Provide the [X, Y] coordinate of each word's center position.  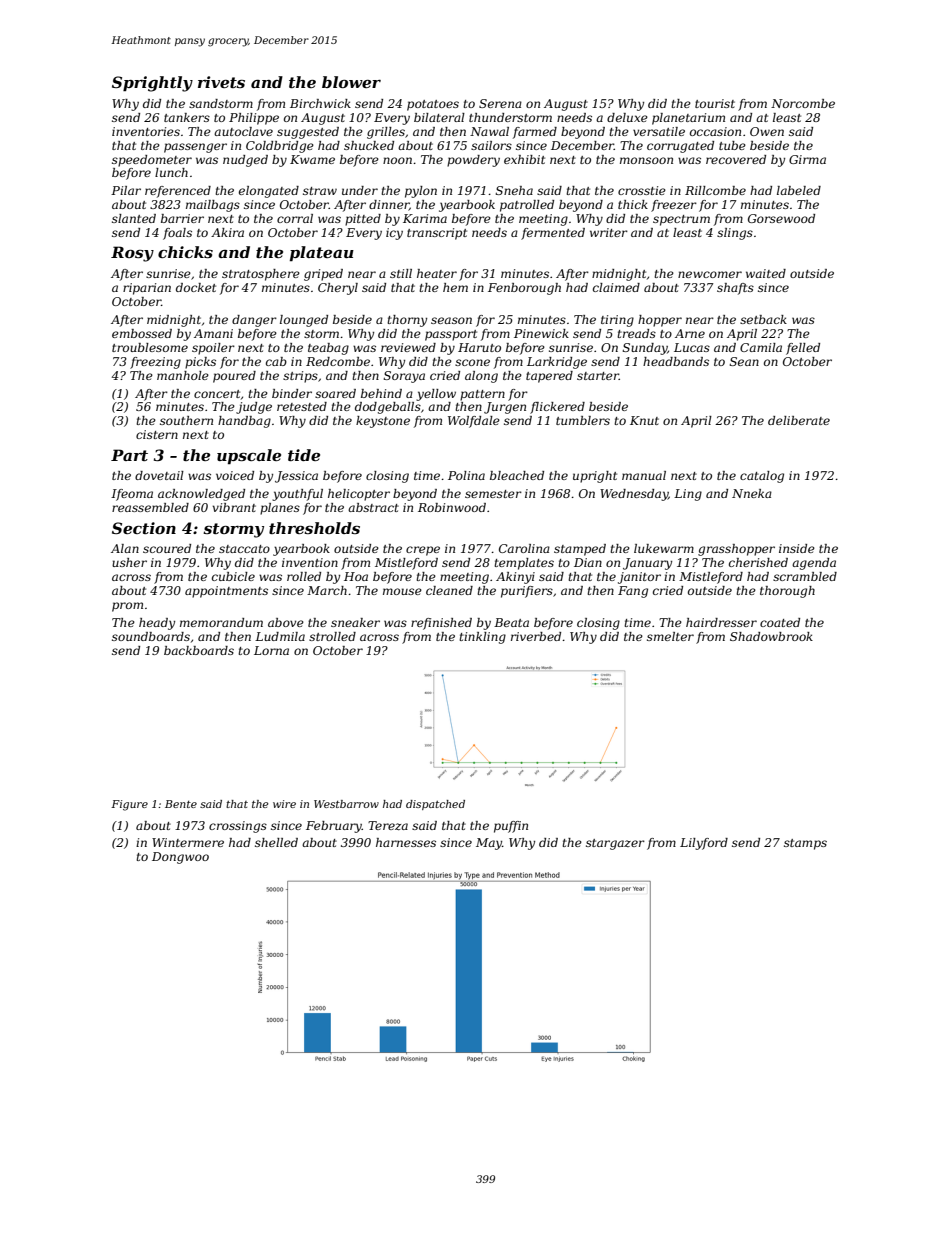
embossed [142, 333]
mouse [402, 591]
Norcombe [803, 103]
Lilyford [704, 844]
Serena [500, 103]
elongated [269, 192]
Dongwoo [180, 858]
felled [803, 349]
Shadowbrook [771, 636]
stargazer [615, 844]
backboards [199, 650]
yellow [436, 395]
